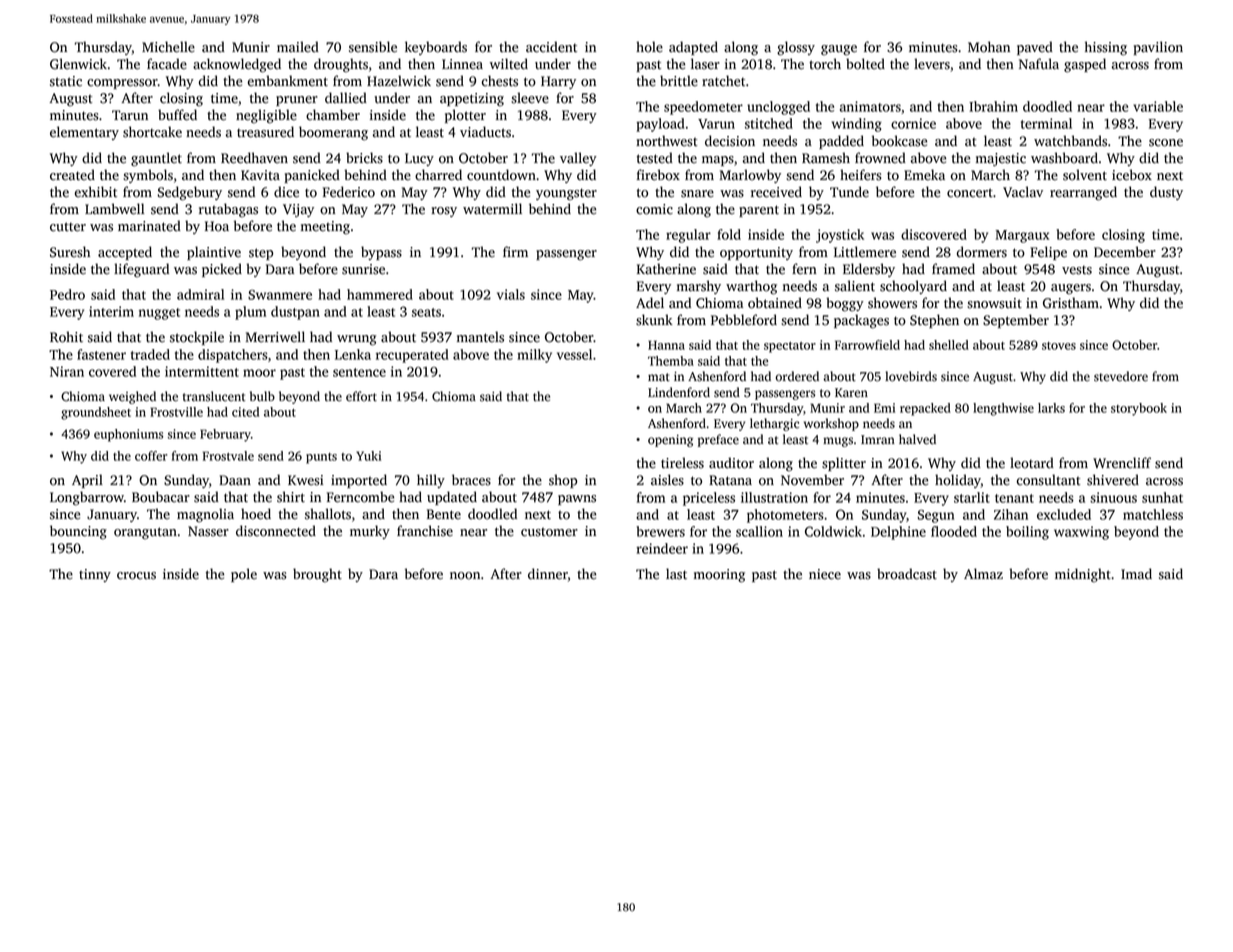 The width and height of the screenshot is (1233, 952). What do you see at coordinates (670, 441) in the screenshot?
I see `opening` at bounding box center [670, 441].
